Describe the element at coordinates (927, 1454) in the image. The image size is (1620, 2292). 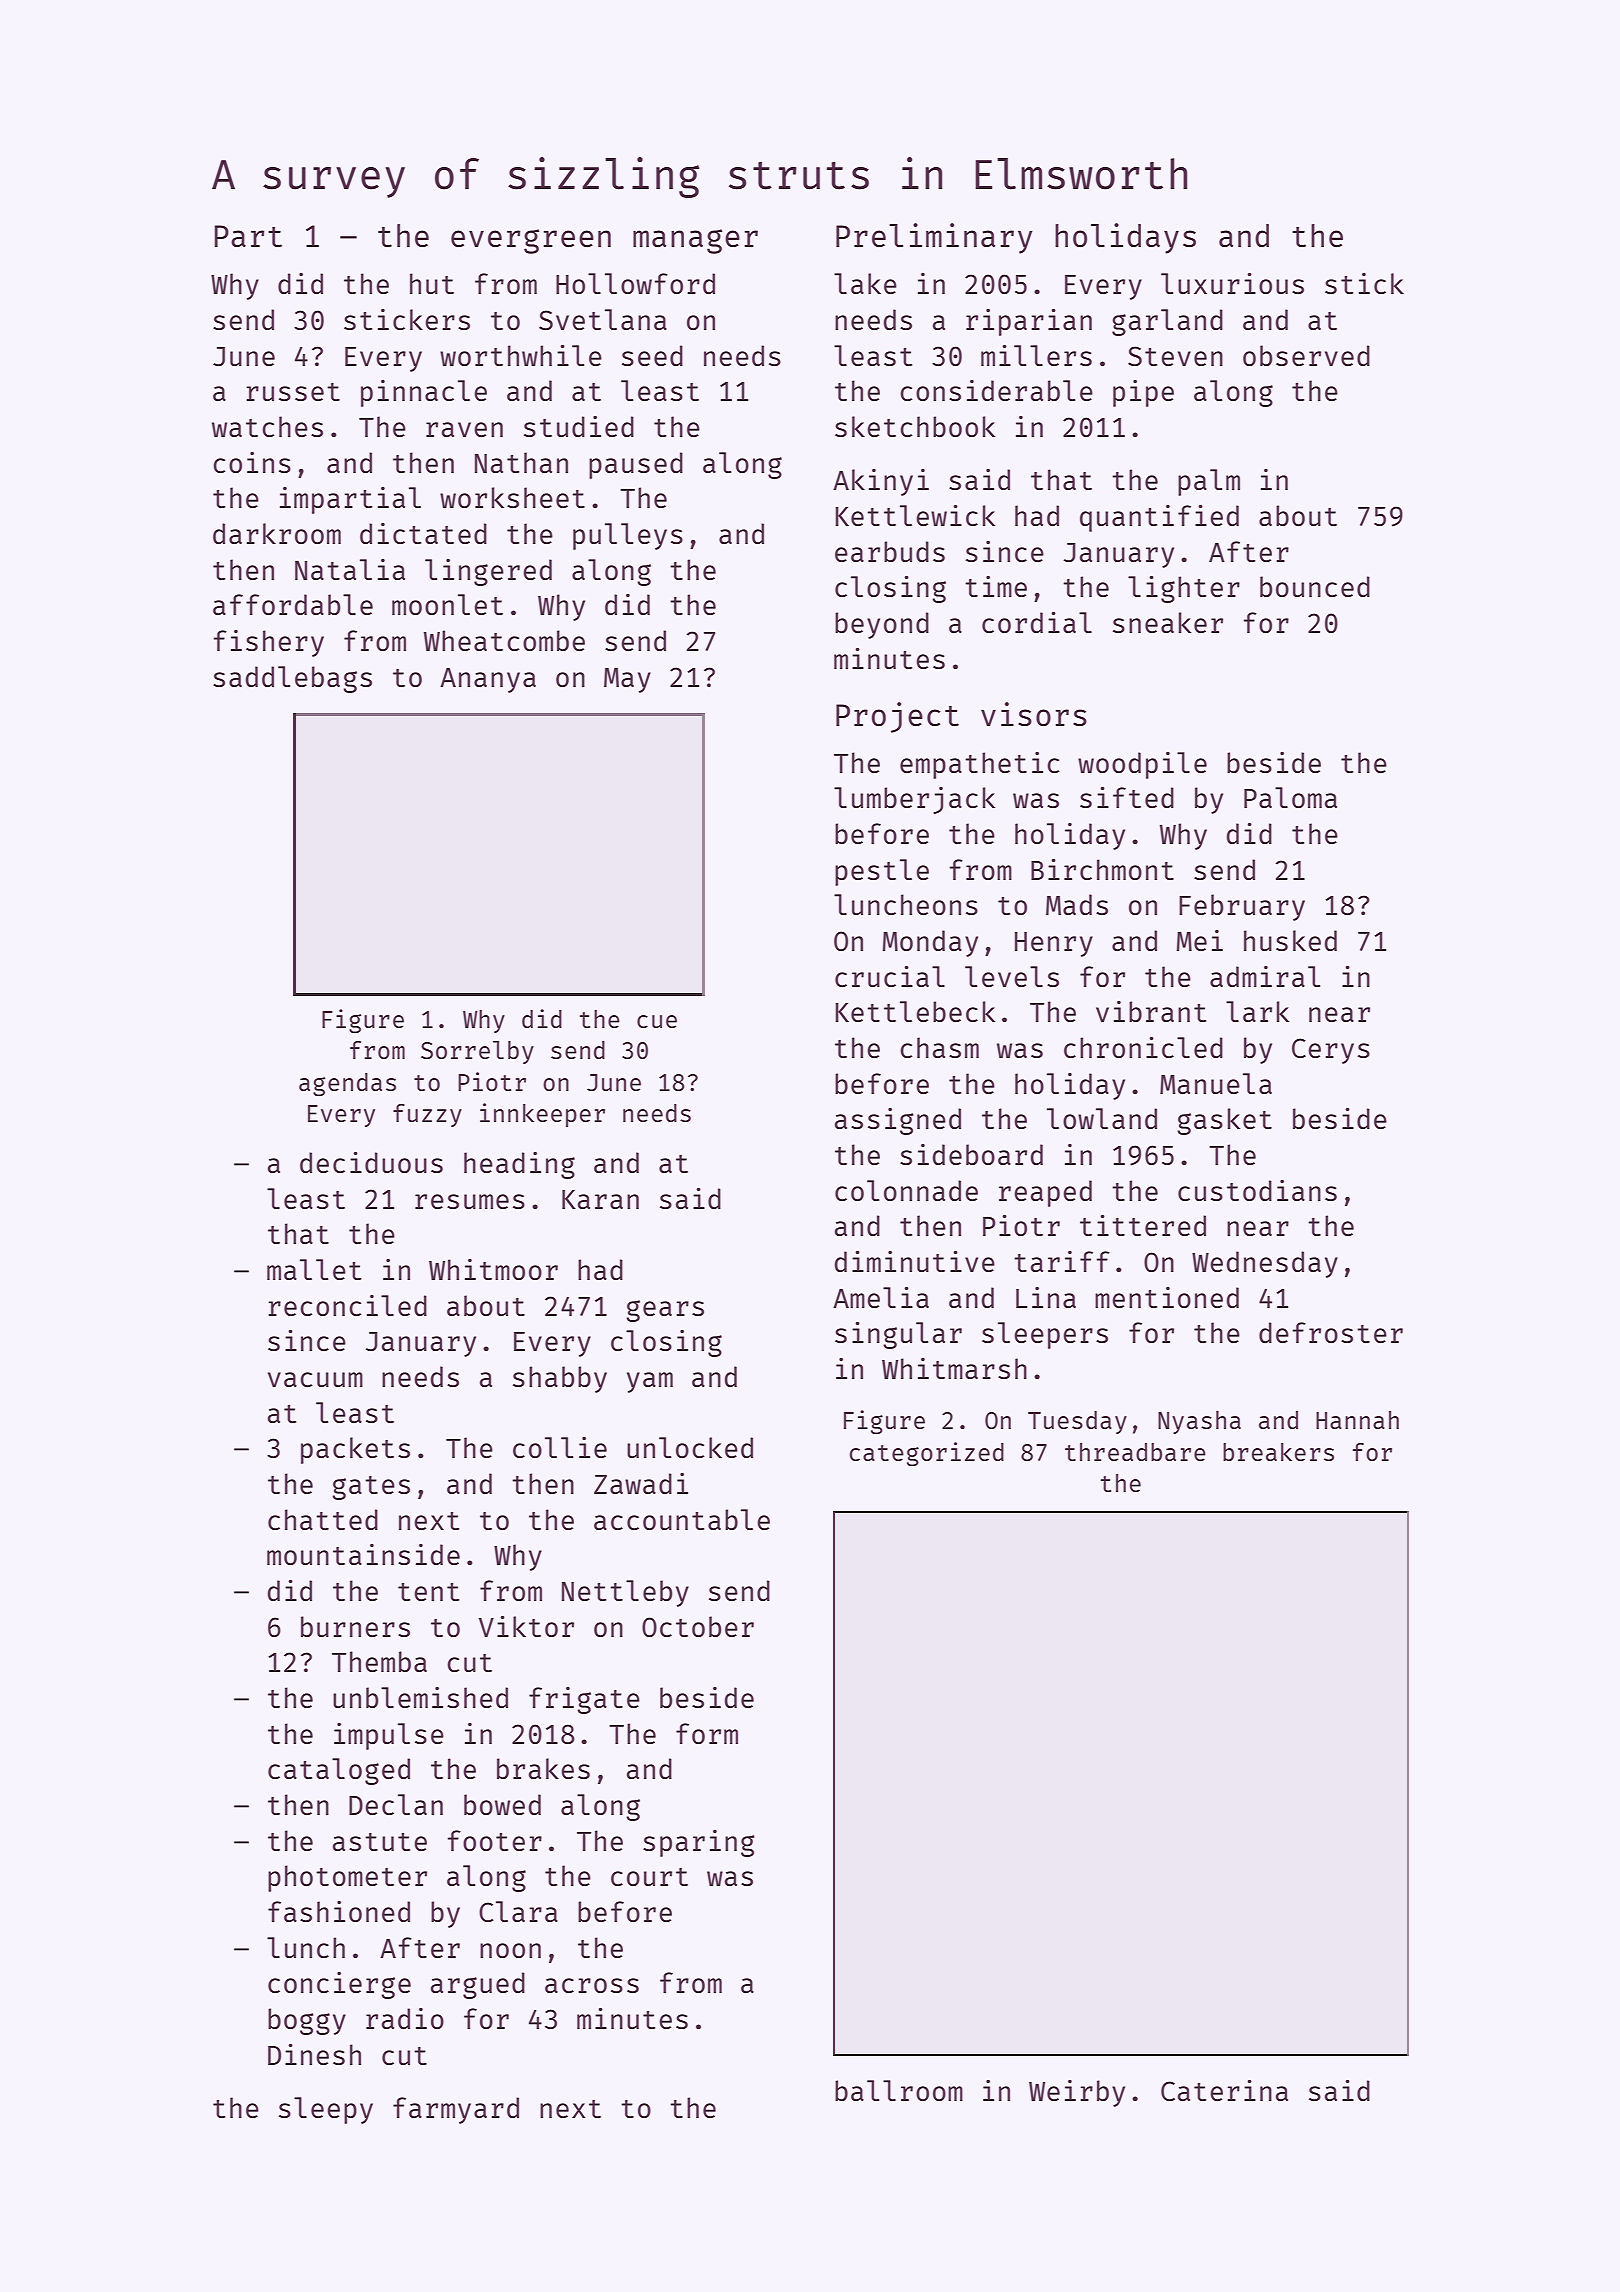
I see `categorized` at that location.
